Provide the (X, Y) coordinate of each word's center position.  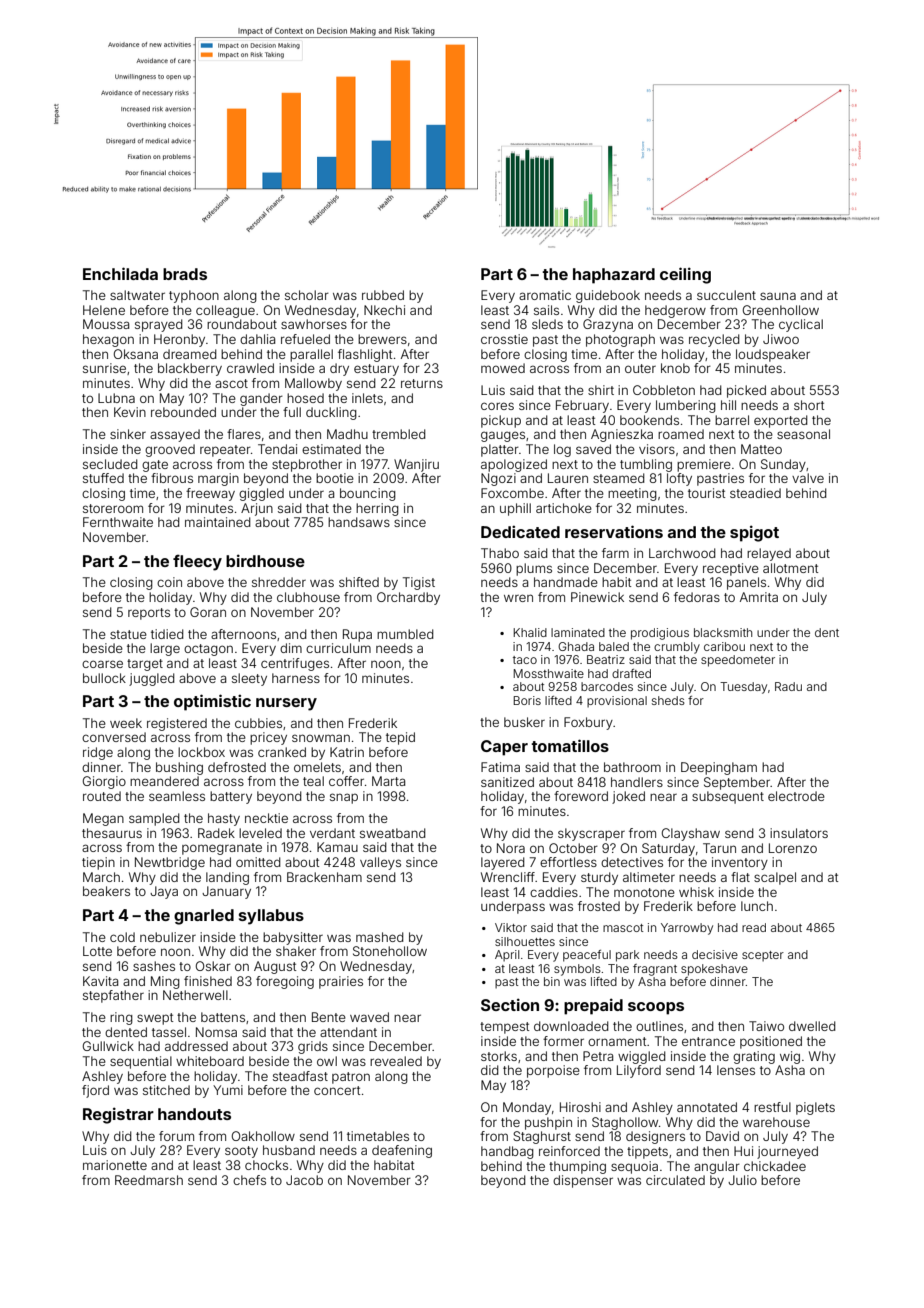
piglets (815, 1108)
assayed (175, 435)
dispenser (583, 1181)
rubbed (383, 295)
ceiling (685, 275)
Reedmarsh (149, 1180)
